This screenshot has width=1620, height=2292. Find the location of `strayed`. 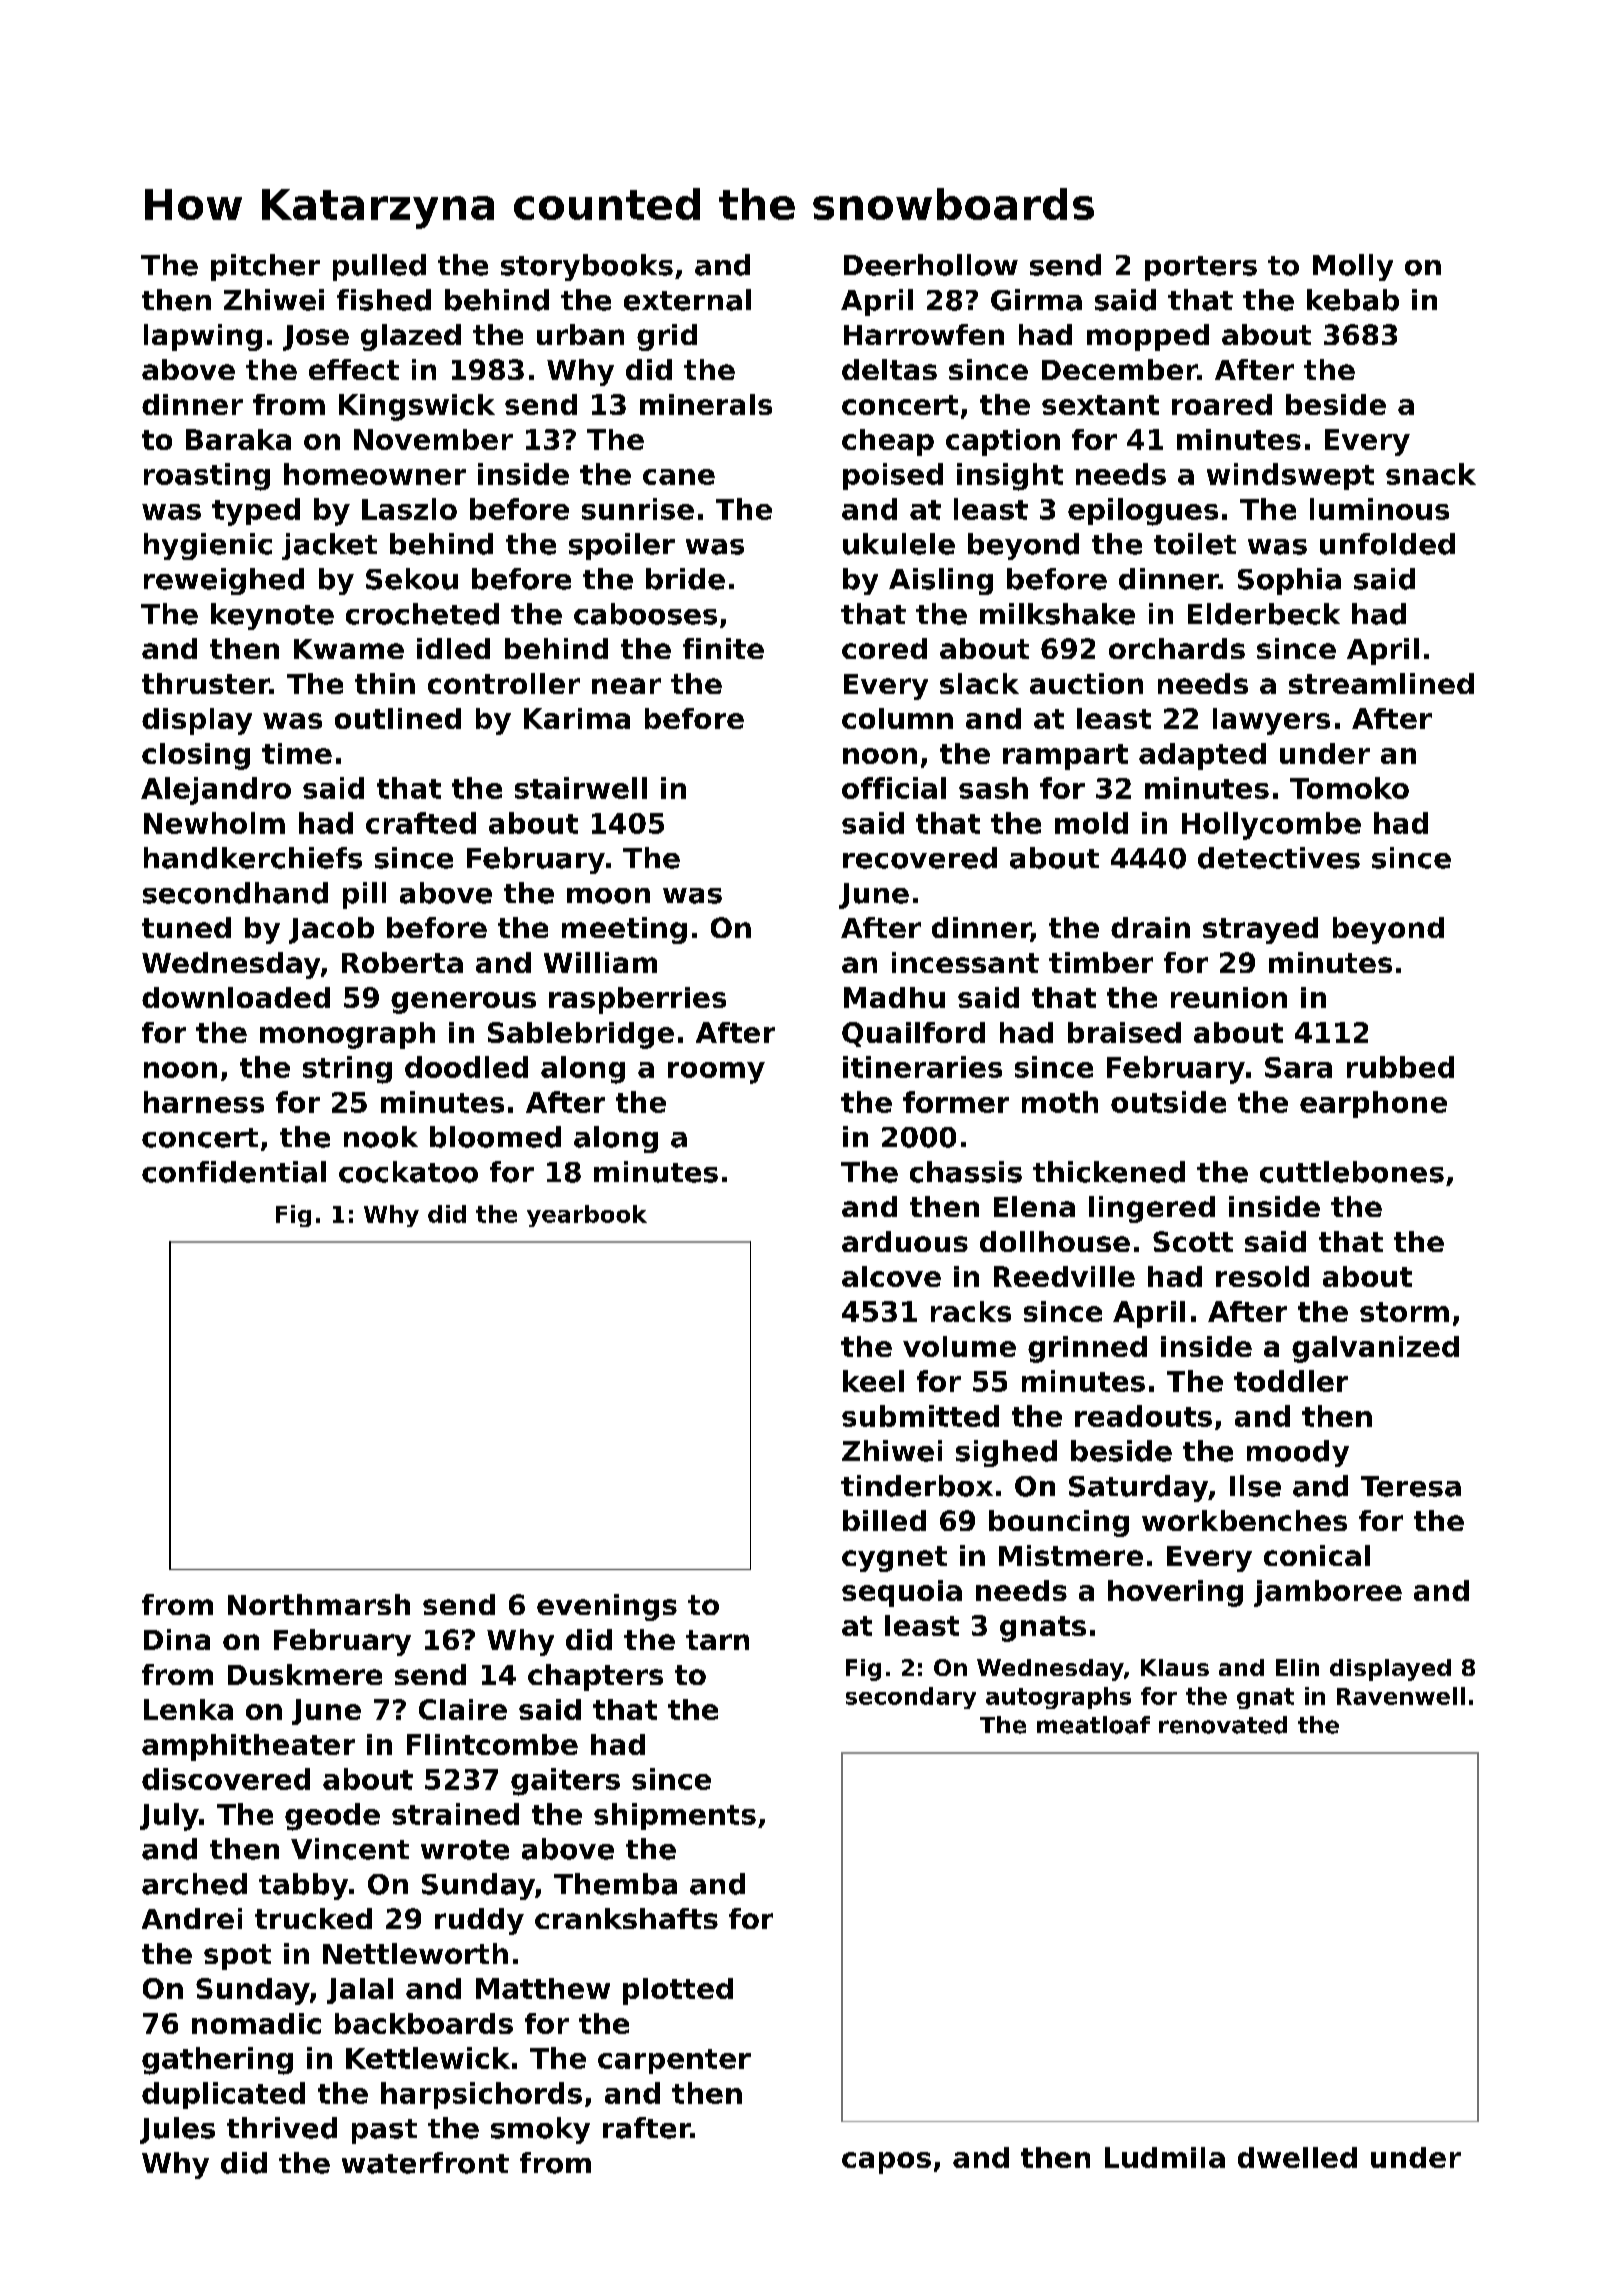

strayed is located at coordinates (1260, 930).
